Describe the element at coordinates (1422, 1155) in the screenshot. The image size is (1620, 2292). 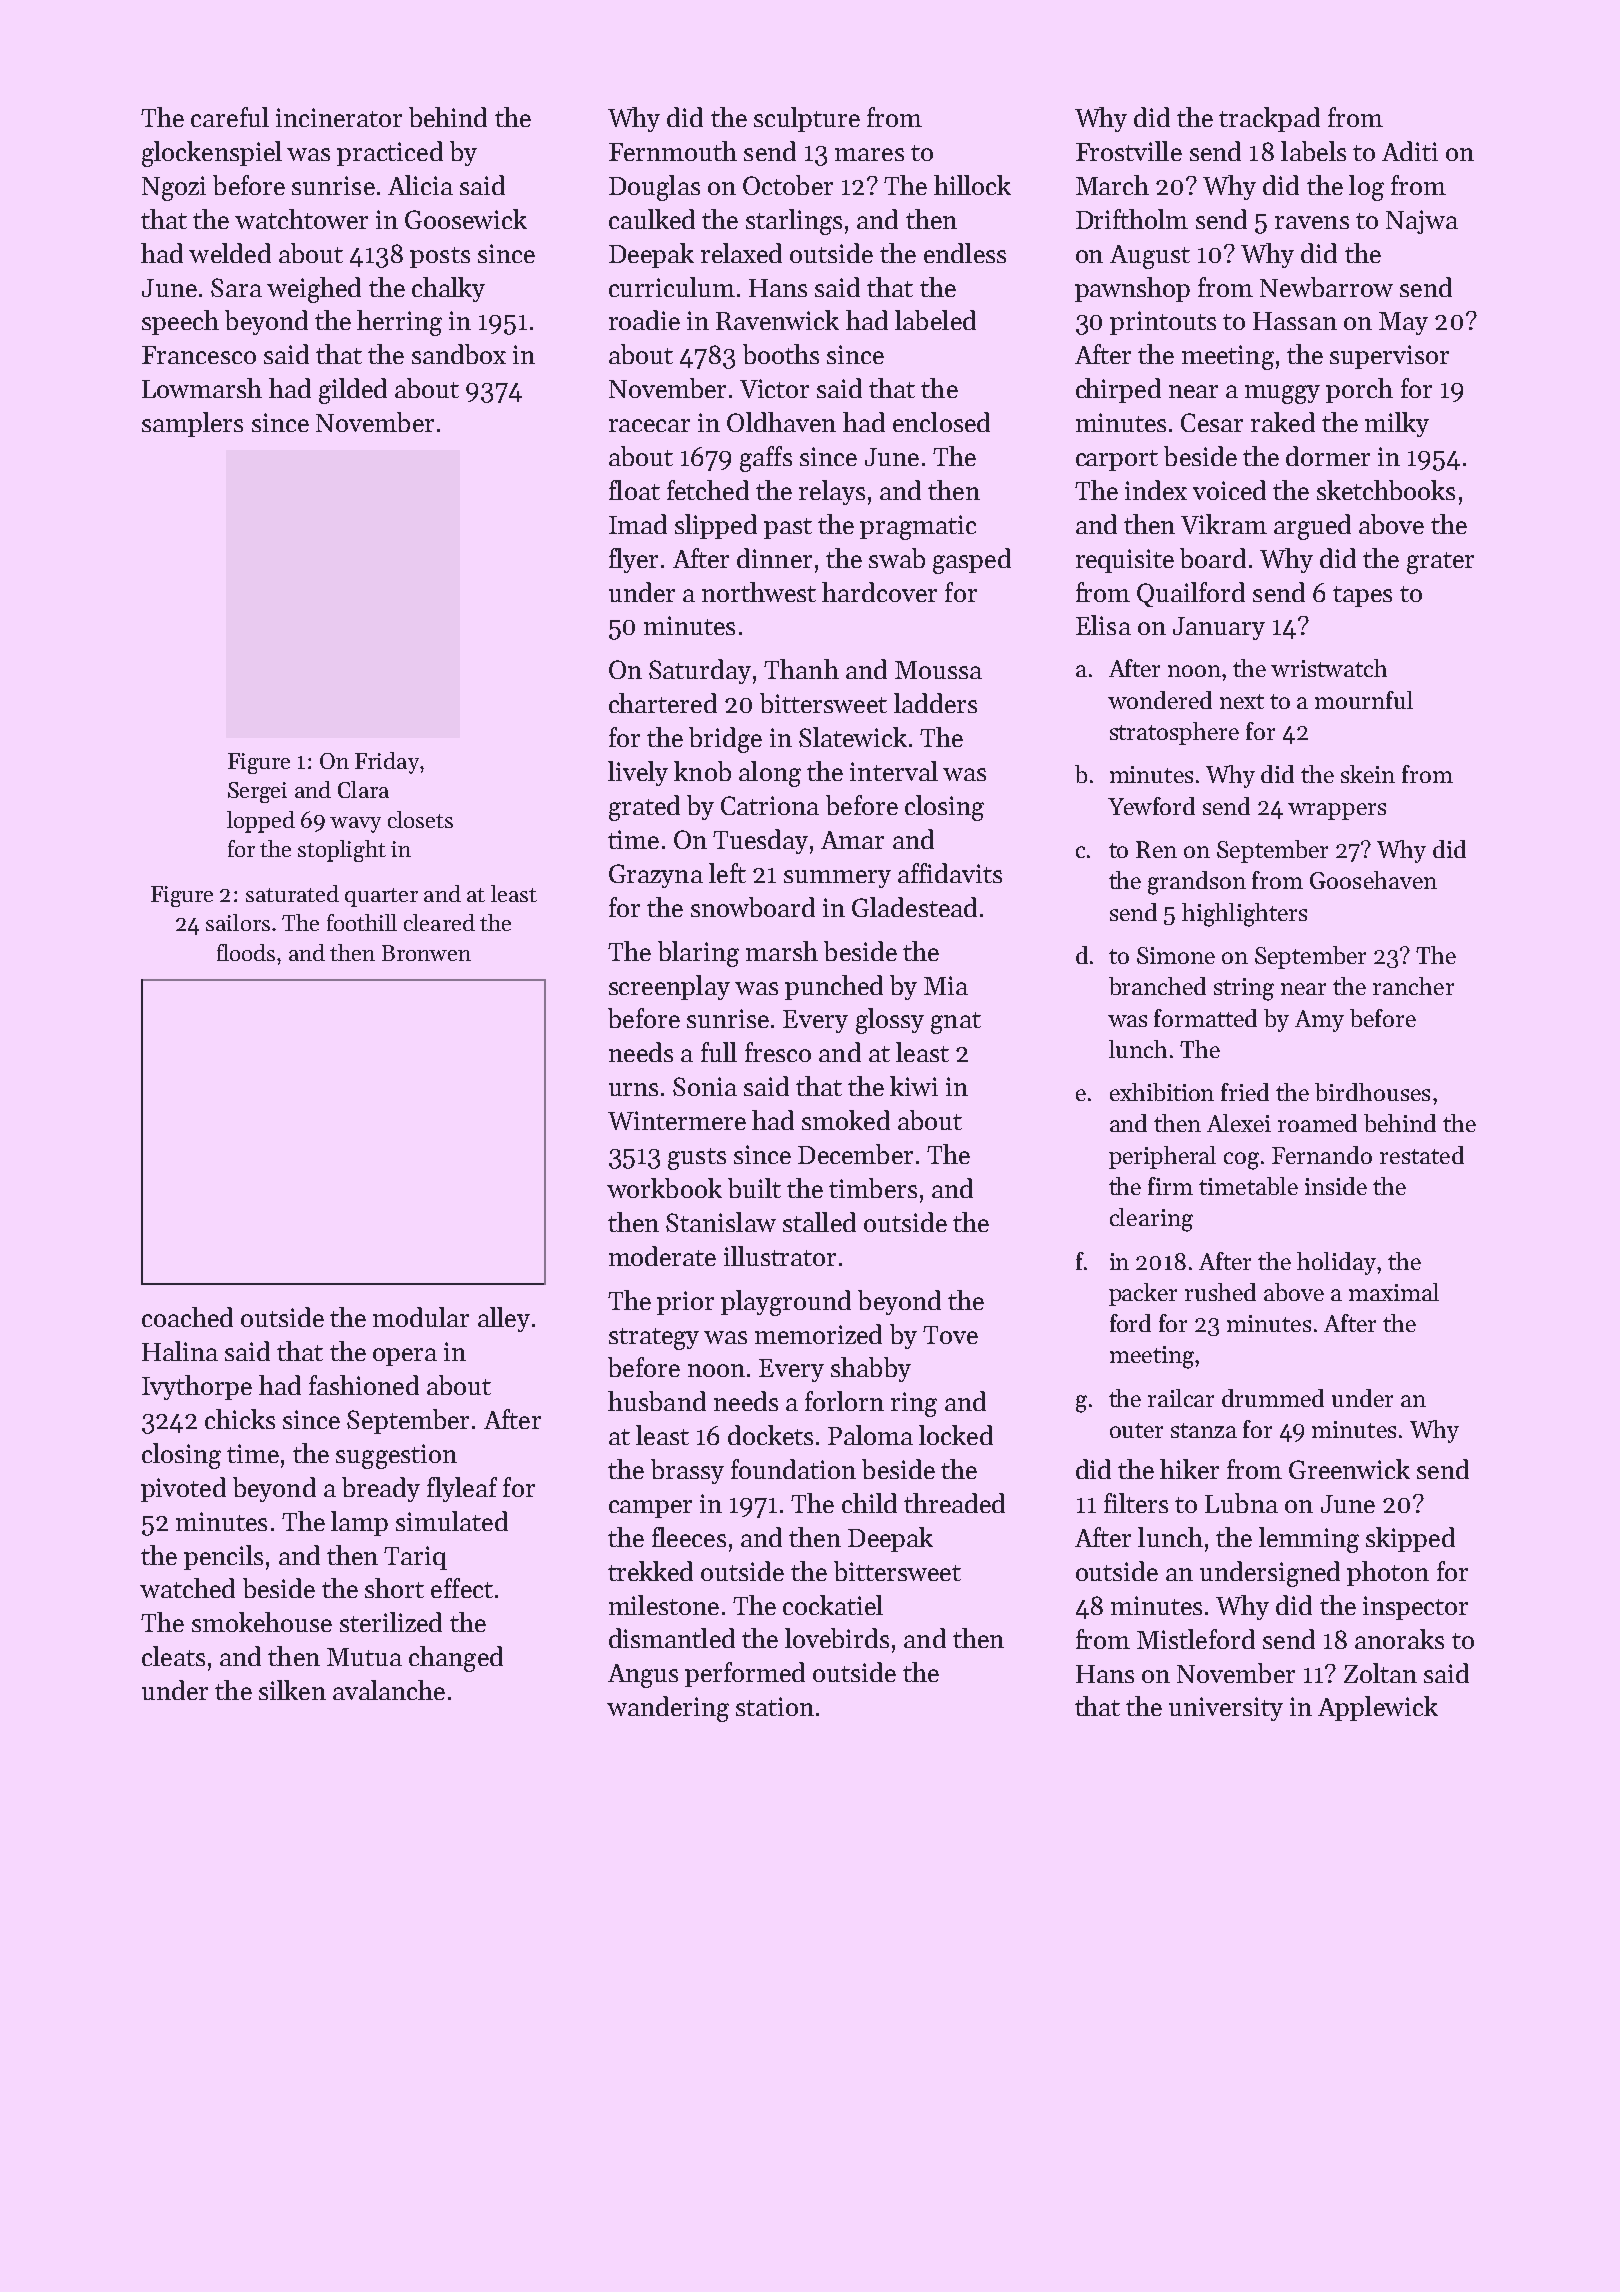
I see `restated` at that location.
